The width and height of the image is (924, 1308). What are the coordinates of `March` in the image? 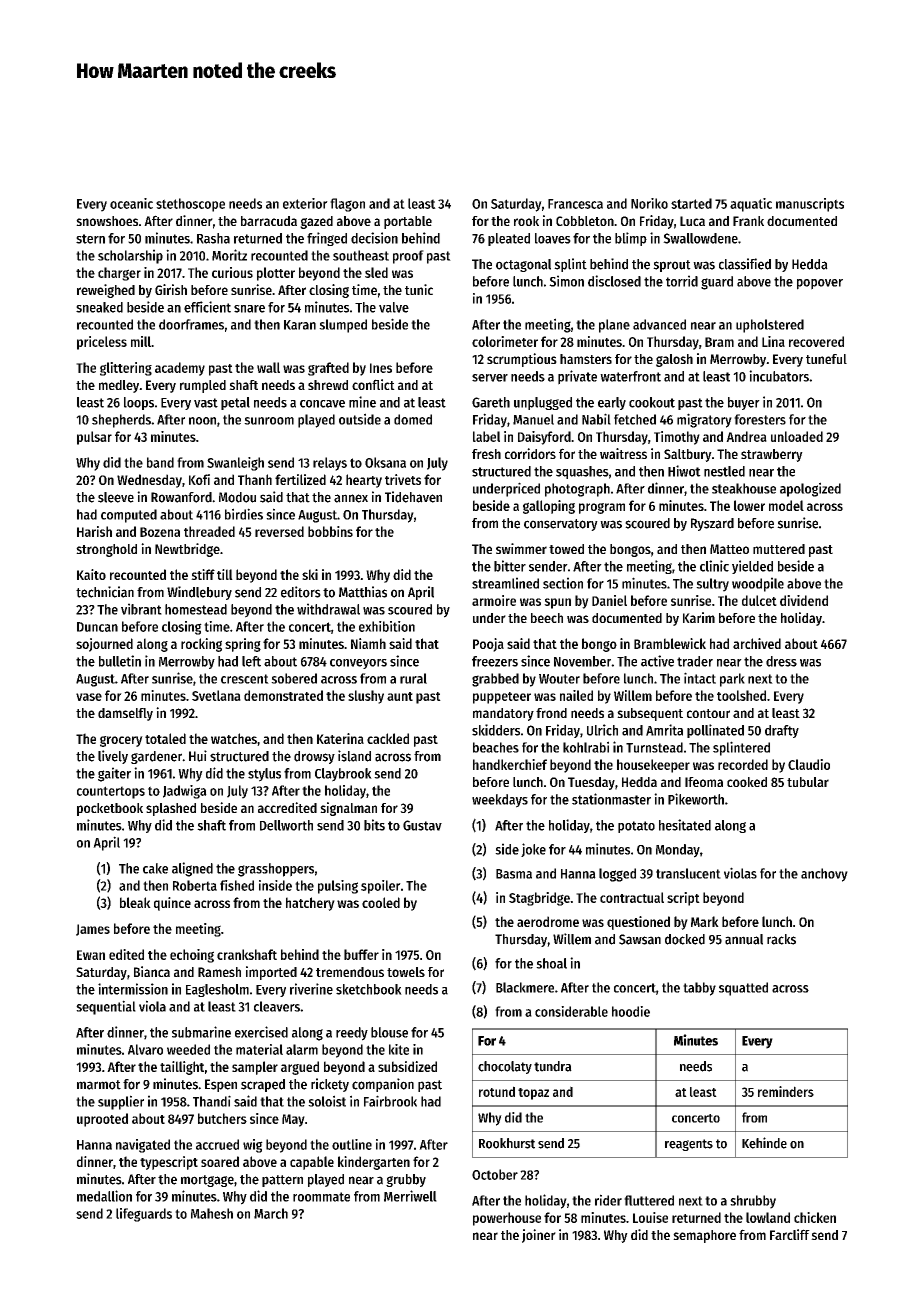 It's located at (271, 1213).
